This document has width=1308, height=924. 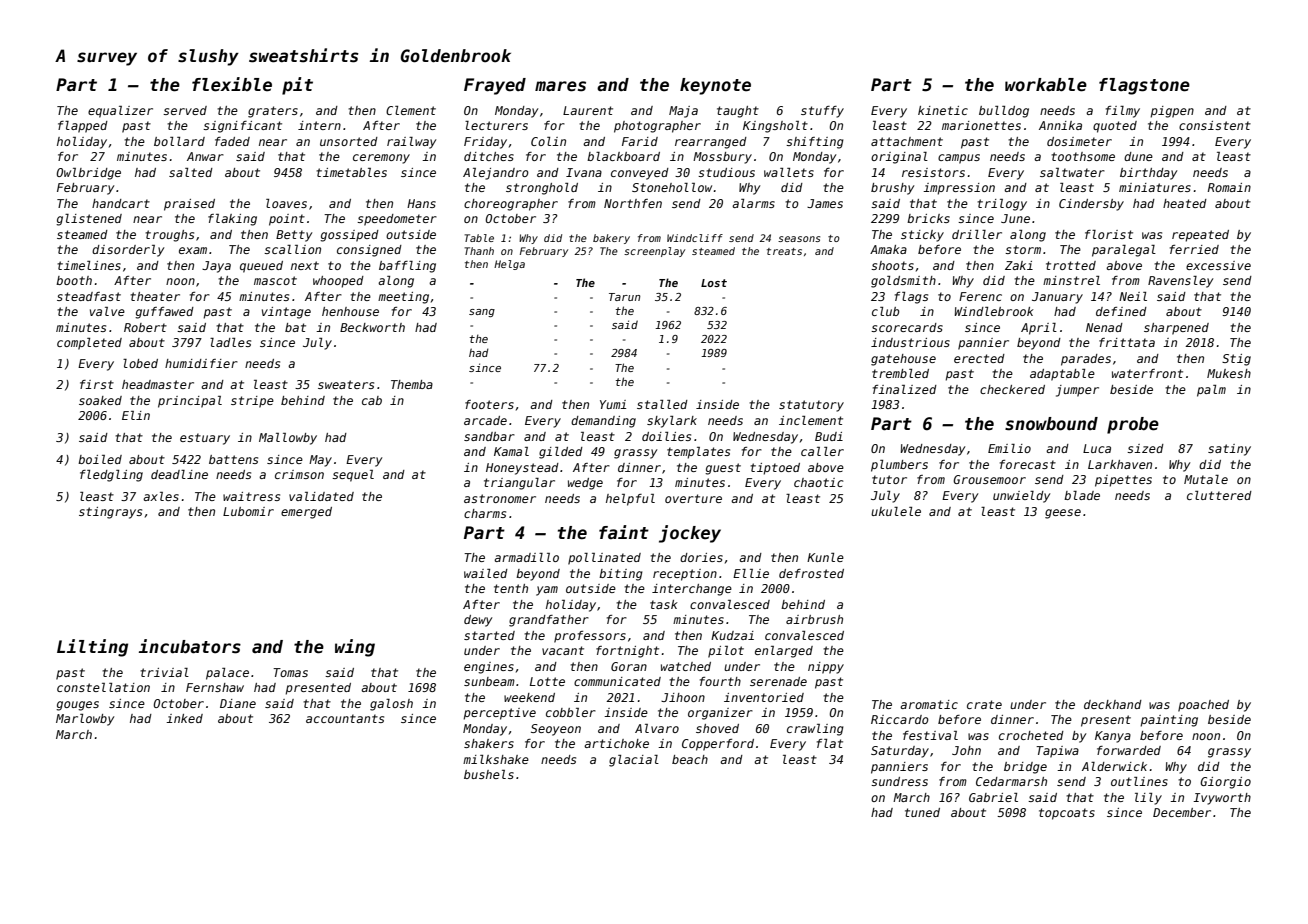 I want to click on stalled, so click(x=662, y=404).
